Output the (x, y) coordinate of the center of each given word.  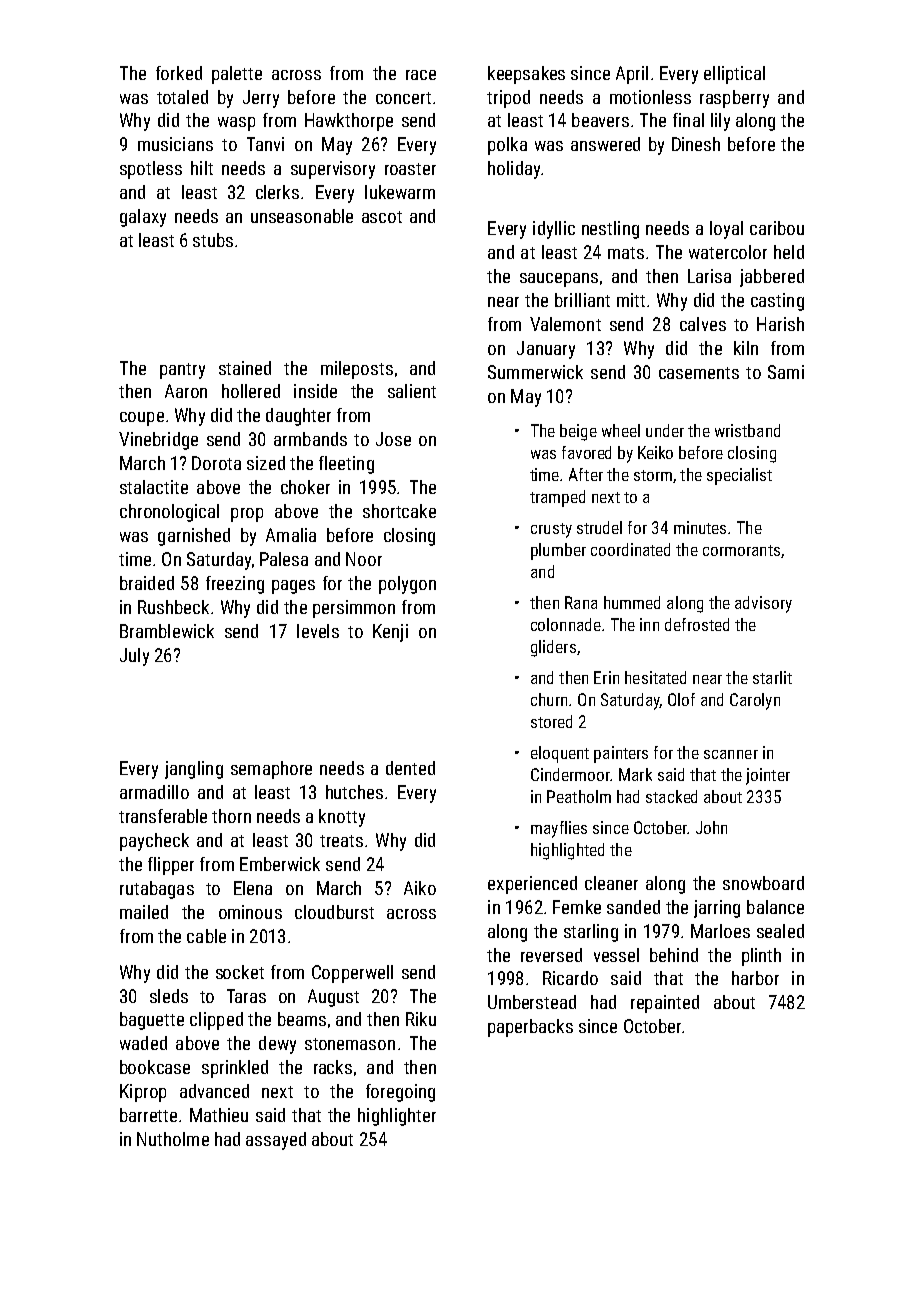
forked (179, 73)
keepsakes (526, 75)
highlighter (397, 1117)
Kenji (390, 633)
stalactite (154, 487)
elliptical (734, 75)
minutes (700, 527)
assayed (276, 1141)
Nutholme (173, 1139)
